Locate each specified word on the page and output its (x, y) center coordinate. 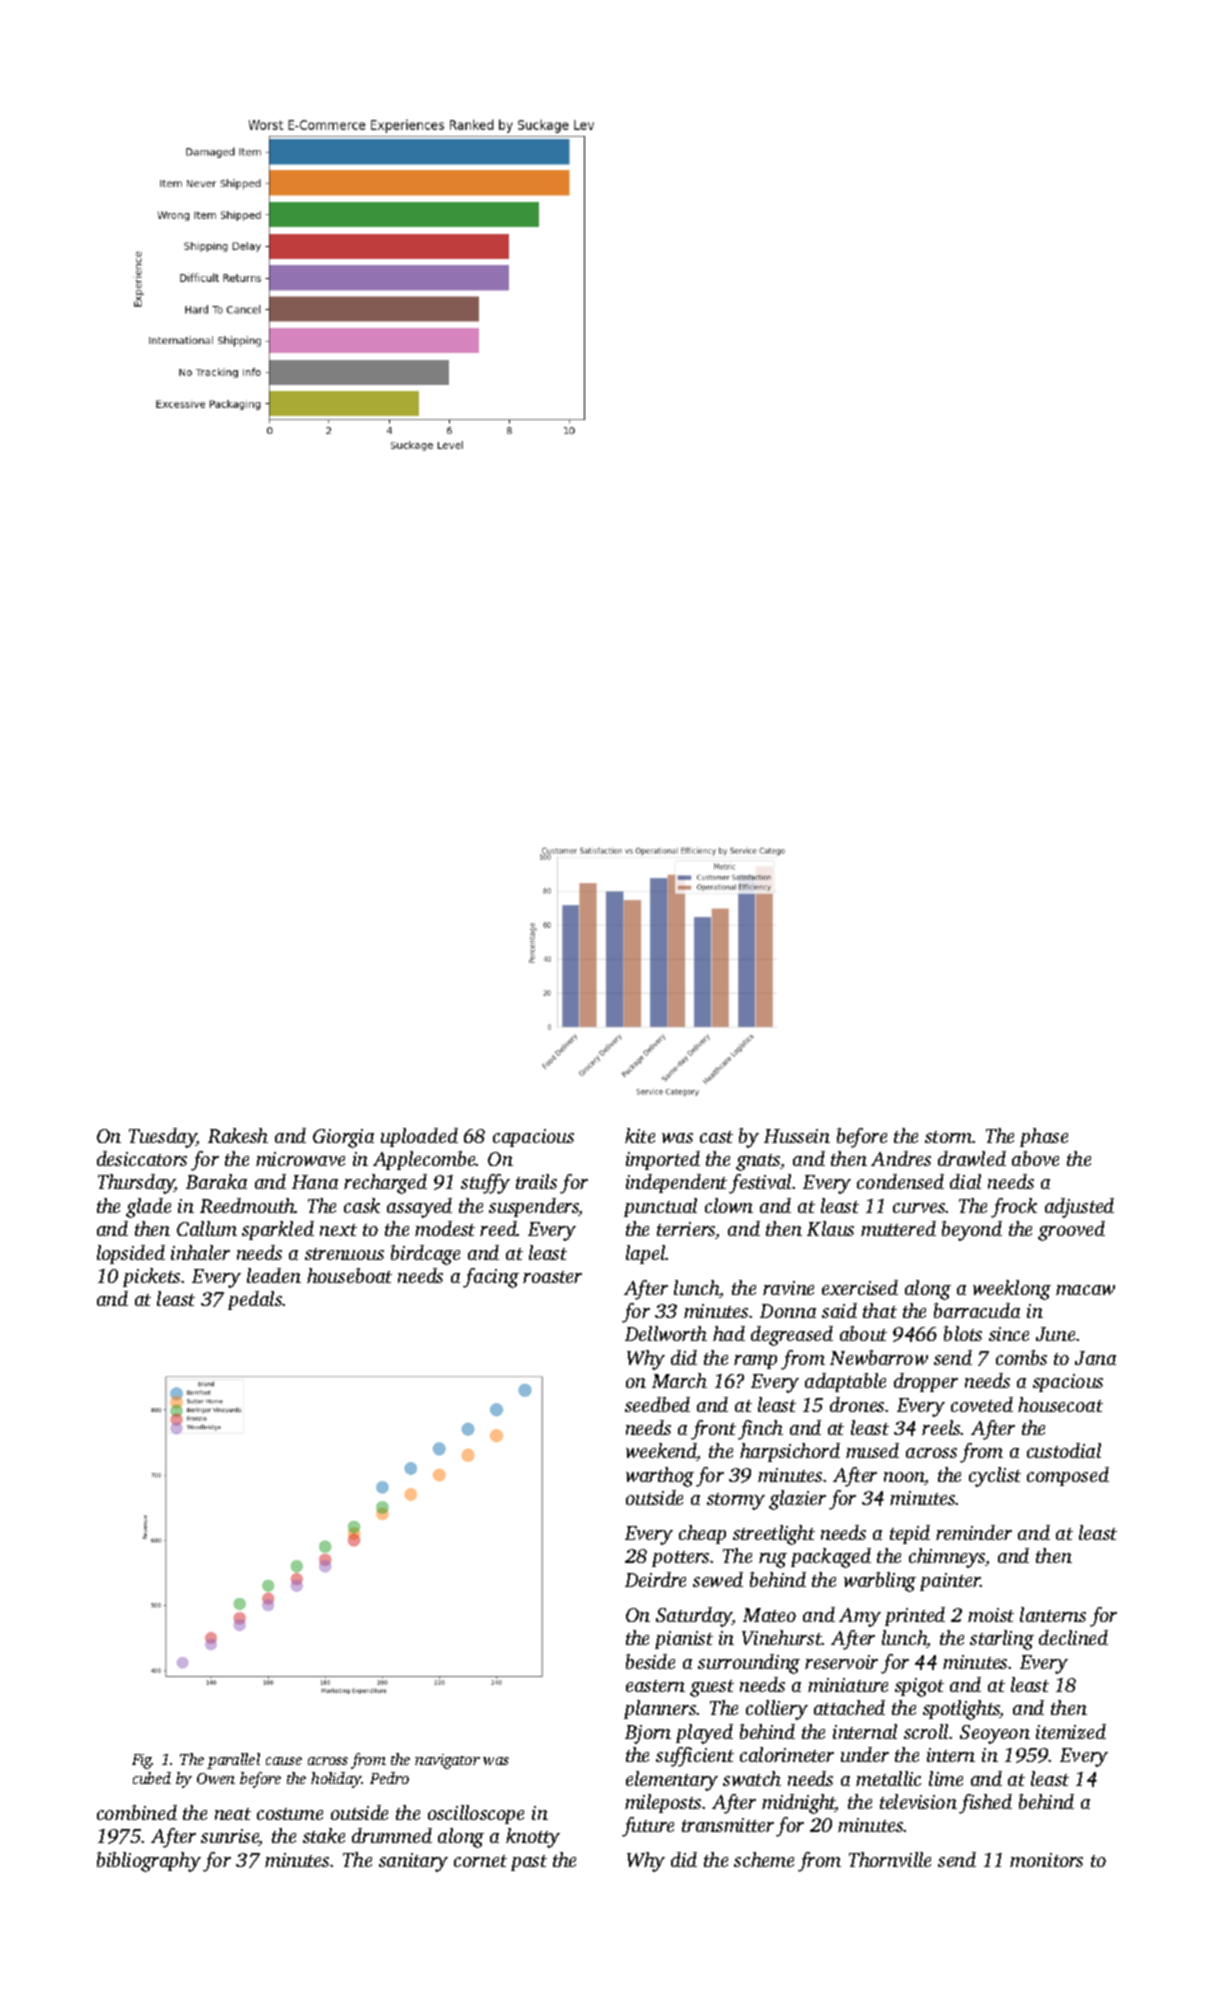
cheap (702, 1534)
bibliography (149, 1862)
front (713, 1430)
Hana (315, 1182)
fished (985, 1804)
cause (284, 1761)
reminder (974, 1532)
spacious (1068, 1383)
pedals (255, 1300)
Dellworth (666, 1333)
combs (1021, 1357)
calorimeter (787, 1754)
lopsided (131, 1254)
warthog (660, 1477)
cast (716, 1137)
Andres (901, 1158)
